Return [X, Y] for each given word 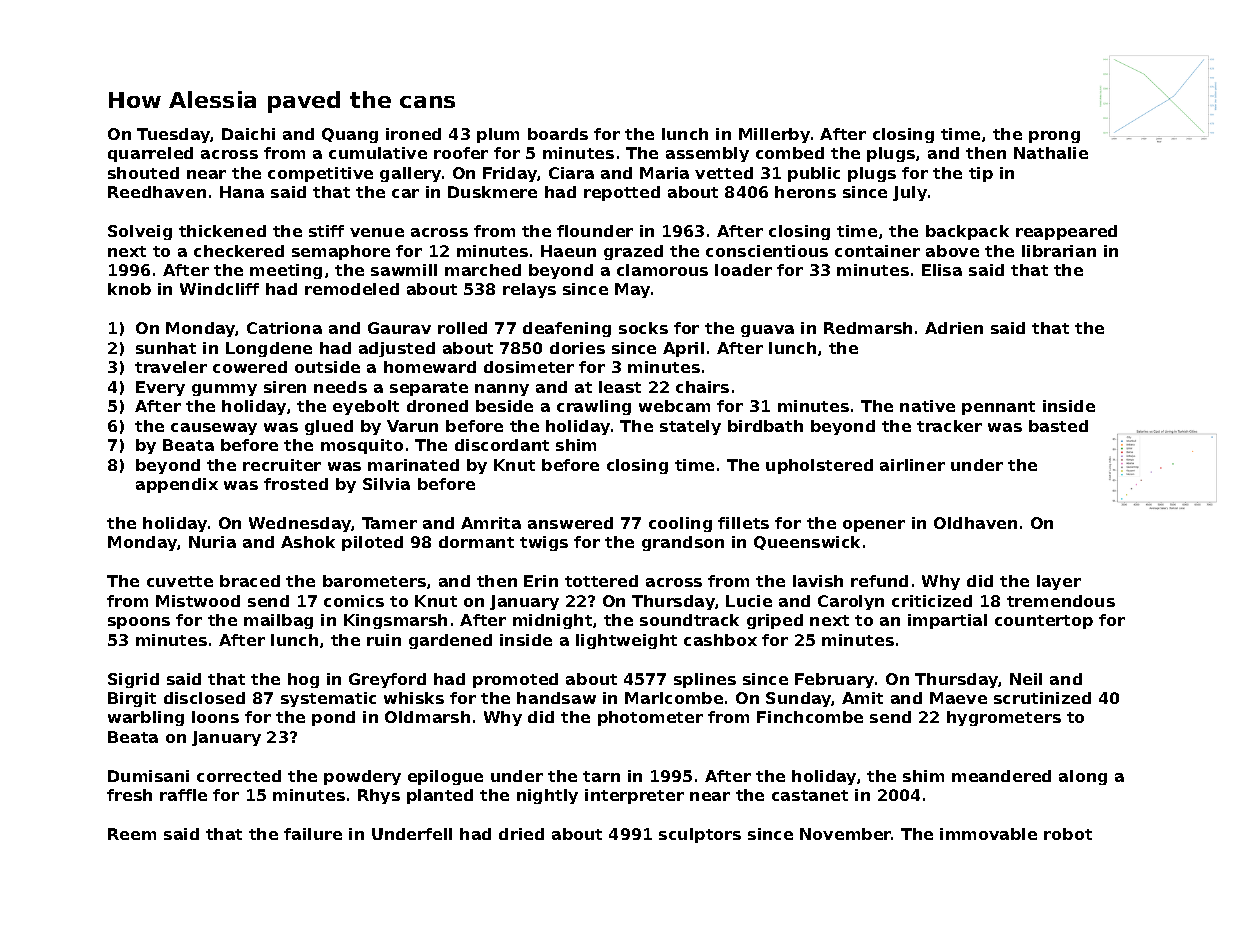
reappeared [1066, 232]
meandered [1001, 776]
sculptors [700, 835]
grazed [633, 252]
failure [313, 834]
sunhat [166, 348]
